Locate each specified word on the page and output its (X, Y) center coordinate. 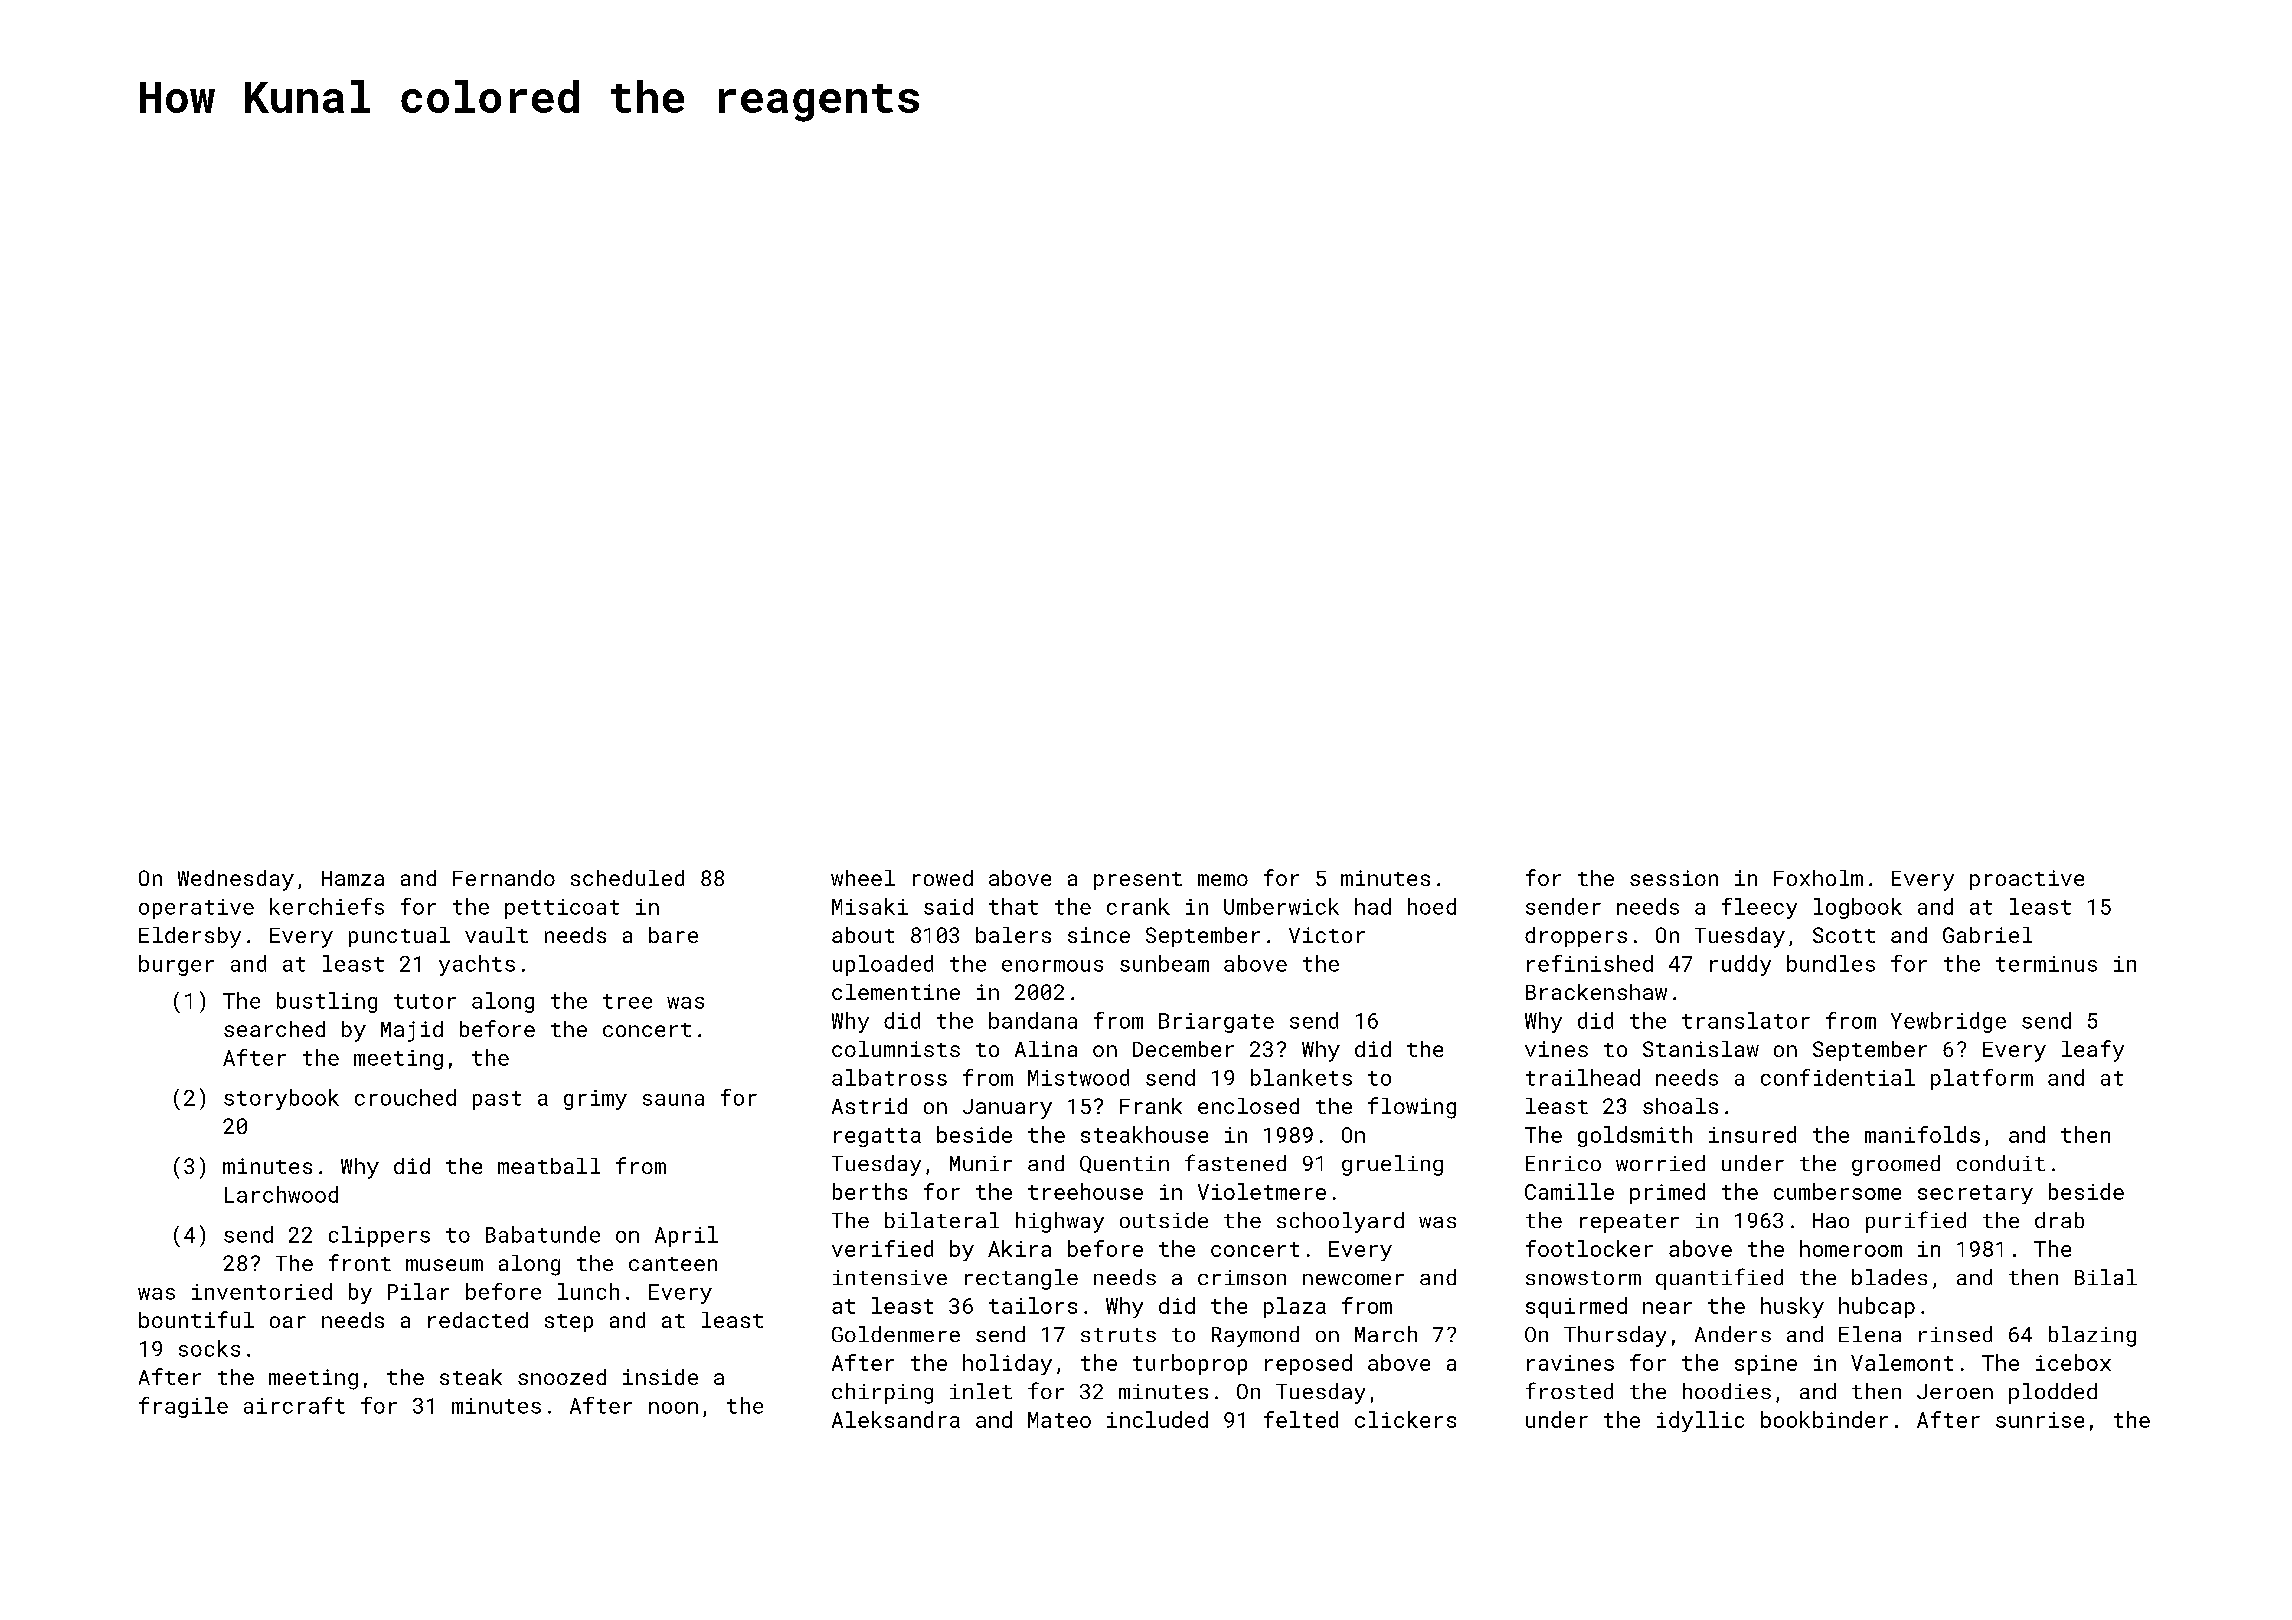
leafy (2093, 1051)
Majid (412, 1031)
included (1157, 1419)
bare (673, 935)
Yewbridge (1948, 1022)
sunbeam (1164, 963)
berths (870, 1191)
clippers (379, 1236)
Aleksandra (896, 1419)
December (1183, 1049)
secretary (1975, 1194)
